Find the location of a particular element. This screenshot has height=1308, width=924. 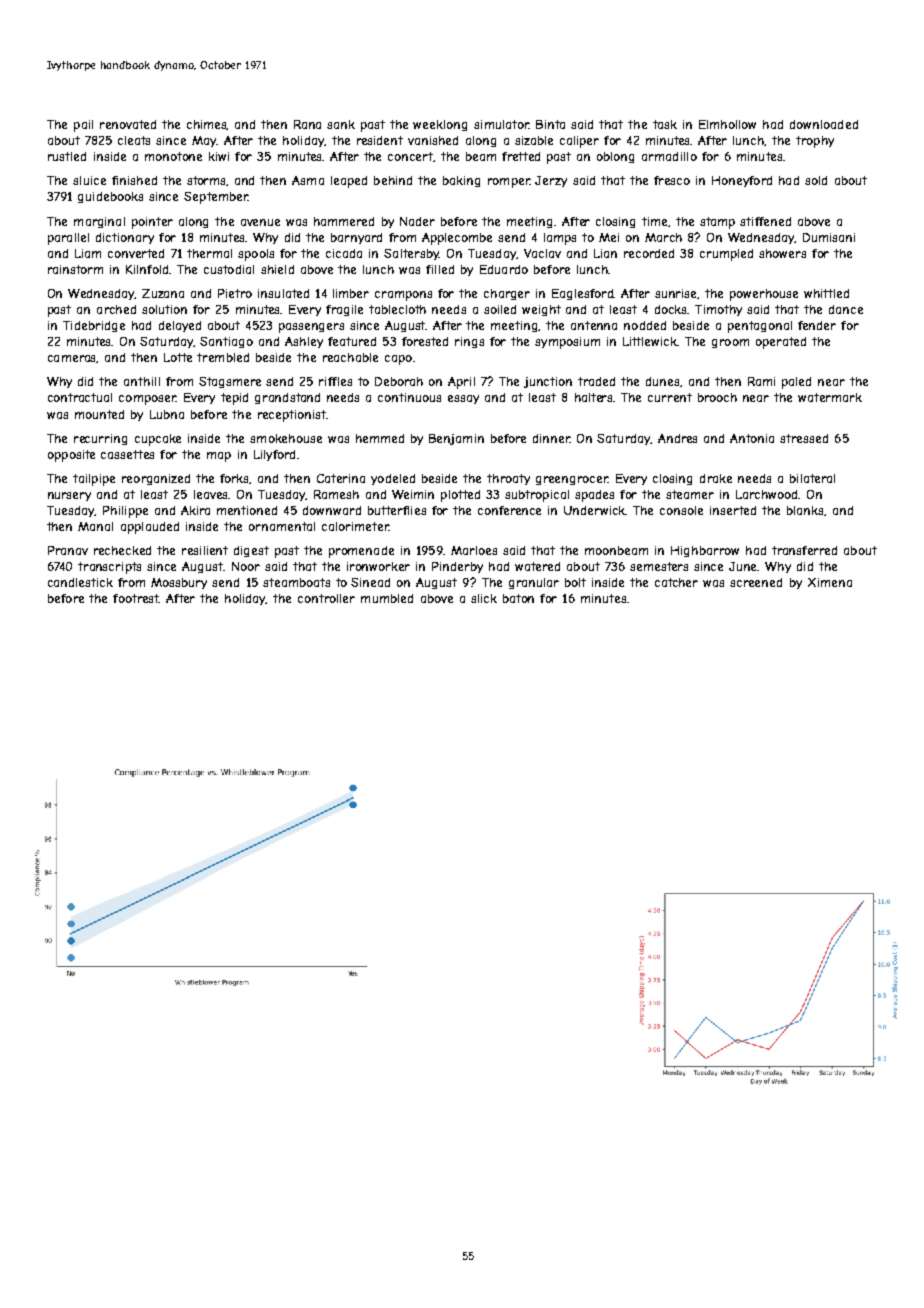

sank is located at coordinates (341, 124).
